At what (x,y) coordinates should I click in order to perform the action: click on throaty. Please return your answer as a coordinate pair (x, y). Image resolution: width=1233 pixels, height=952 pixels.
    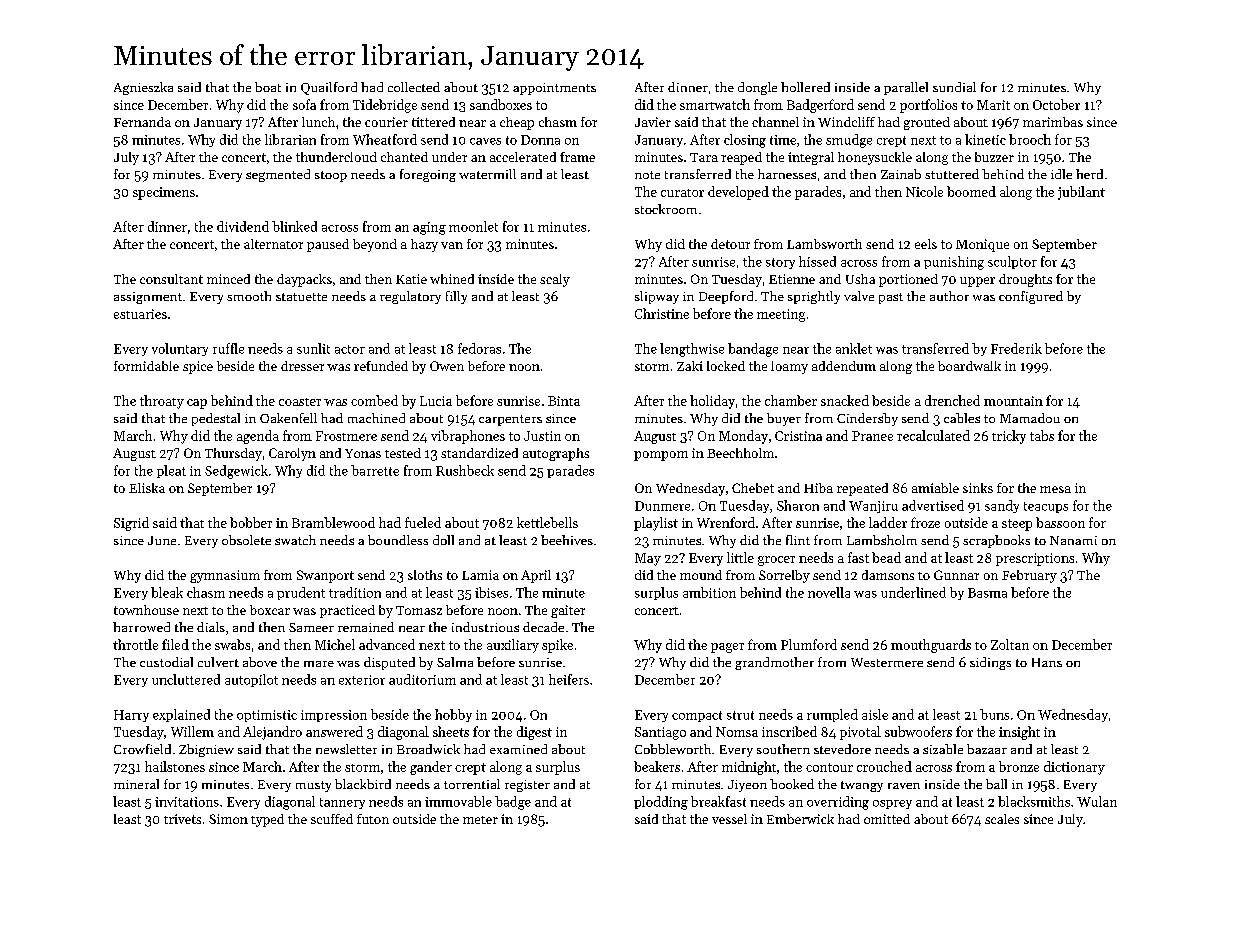
    Looking at the image, I should click on (162, 402).
